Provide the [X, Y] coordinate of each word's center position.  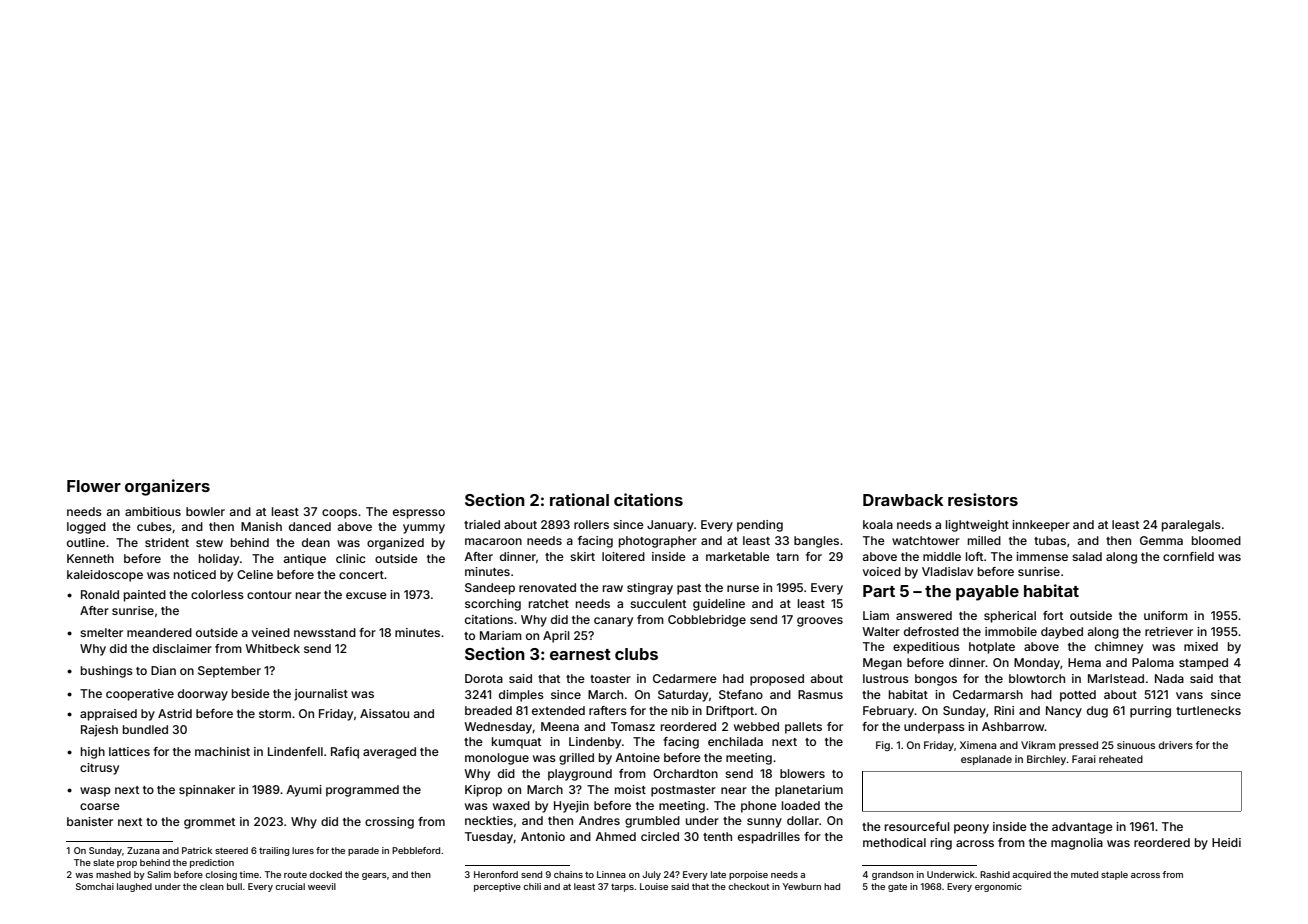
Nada [1169, 678]
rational [579, 499]
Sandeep [490, 589]
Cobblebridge [707, 621]
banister [90, 821]
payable [987, 593]
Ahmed [615, 836]
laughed [134, 887]
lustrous [886, 678]
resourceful [917, 826]
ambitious [153, 511]
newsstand [325, 632]
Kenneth [90, 558]
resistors [983, 499]
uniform [1166, 615]
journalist [321, 695]
